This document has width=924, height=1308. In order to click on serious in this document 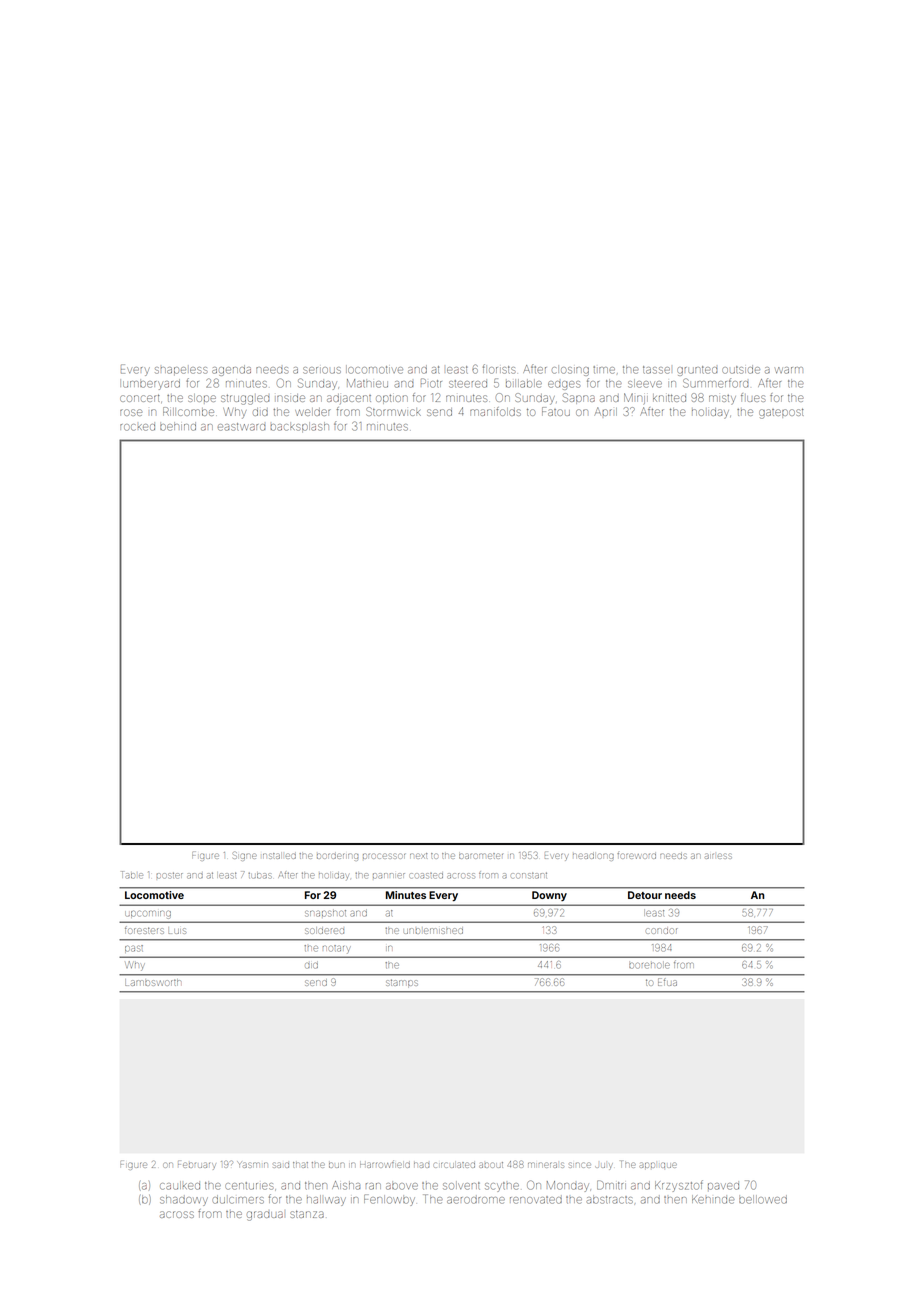, I will do `click(322, 370)`.
